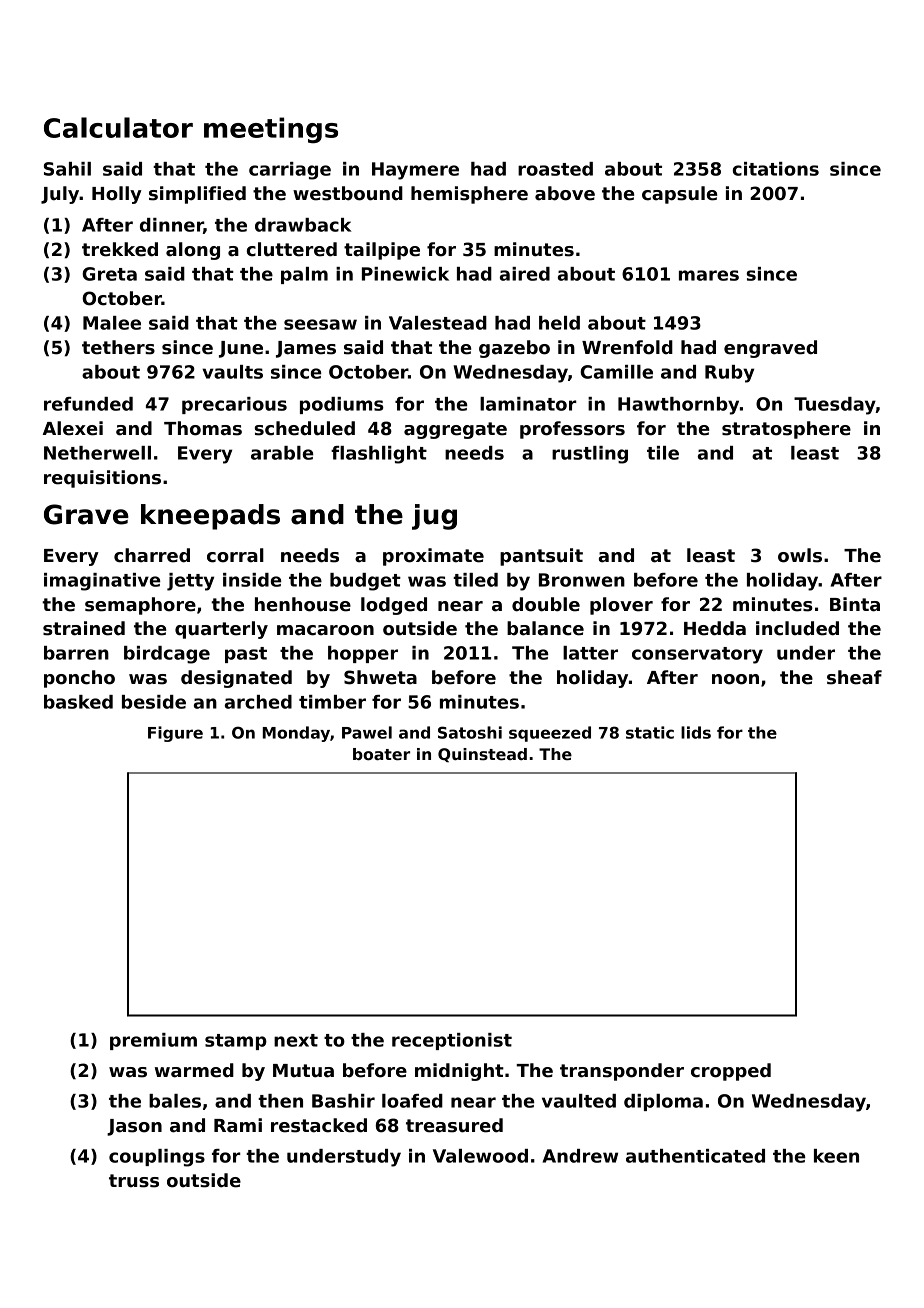 This screenshot has height=1308, width=924. Describe the element at coordinates (271, 130) in the screenshot. I see `meetings` at that location.
